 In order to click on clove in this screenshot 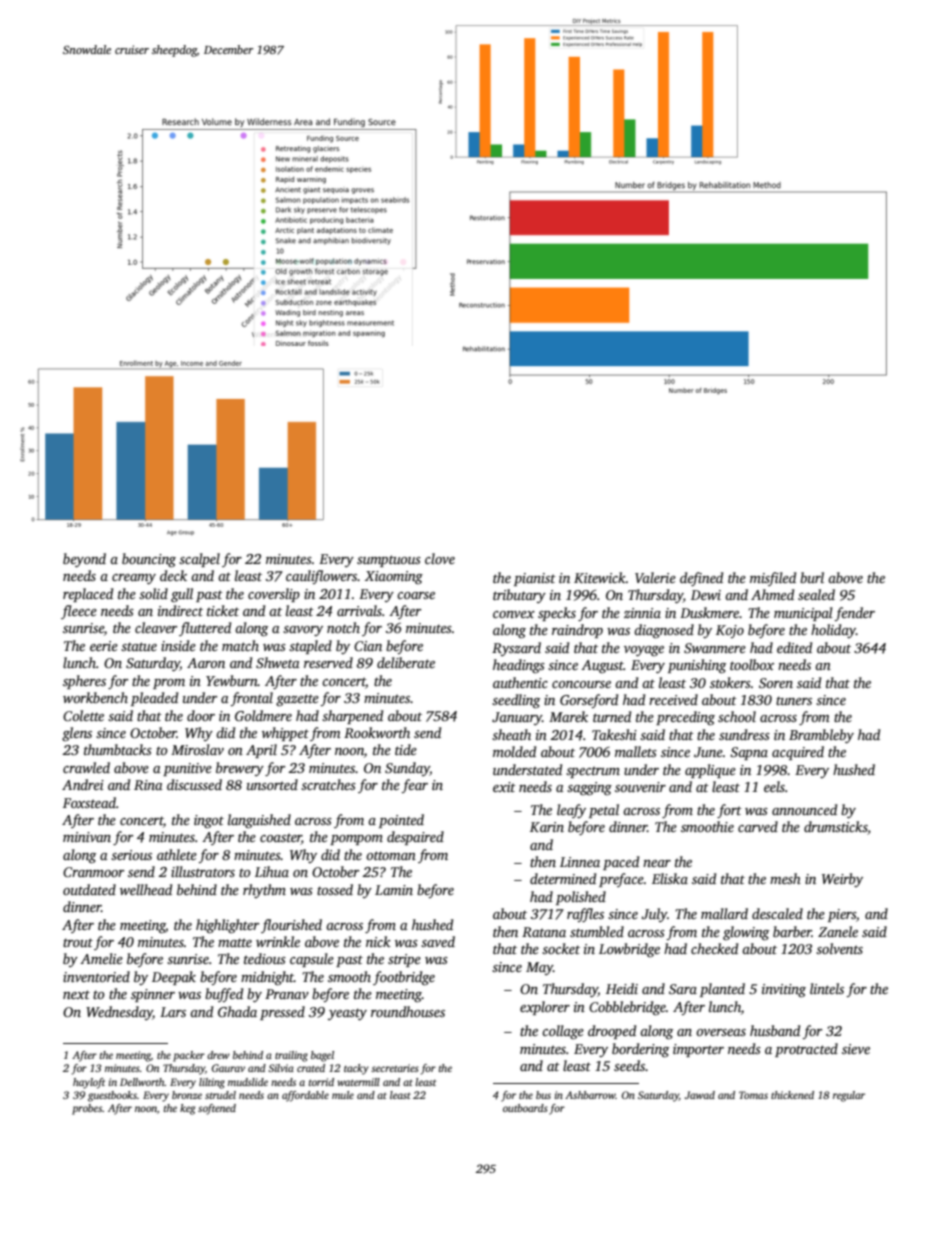, I will do `click(440, 558)`.
